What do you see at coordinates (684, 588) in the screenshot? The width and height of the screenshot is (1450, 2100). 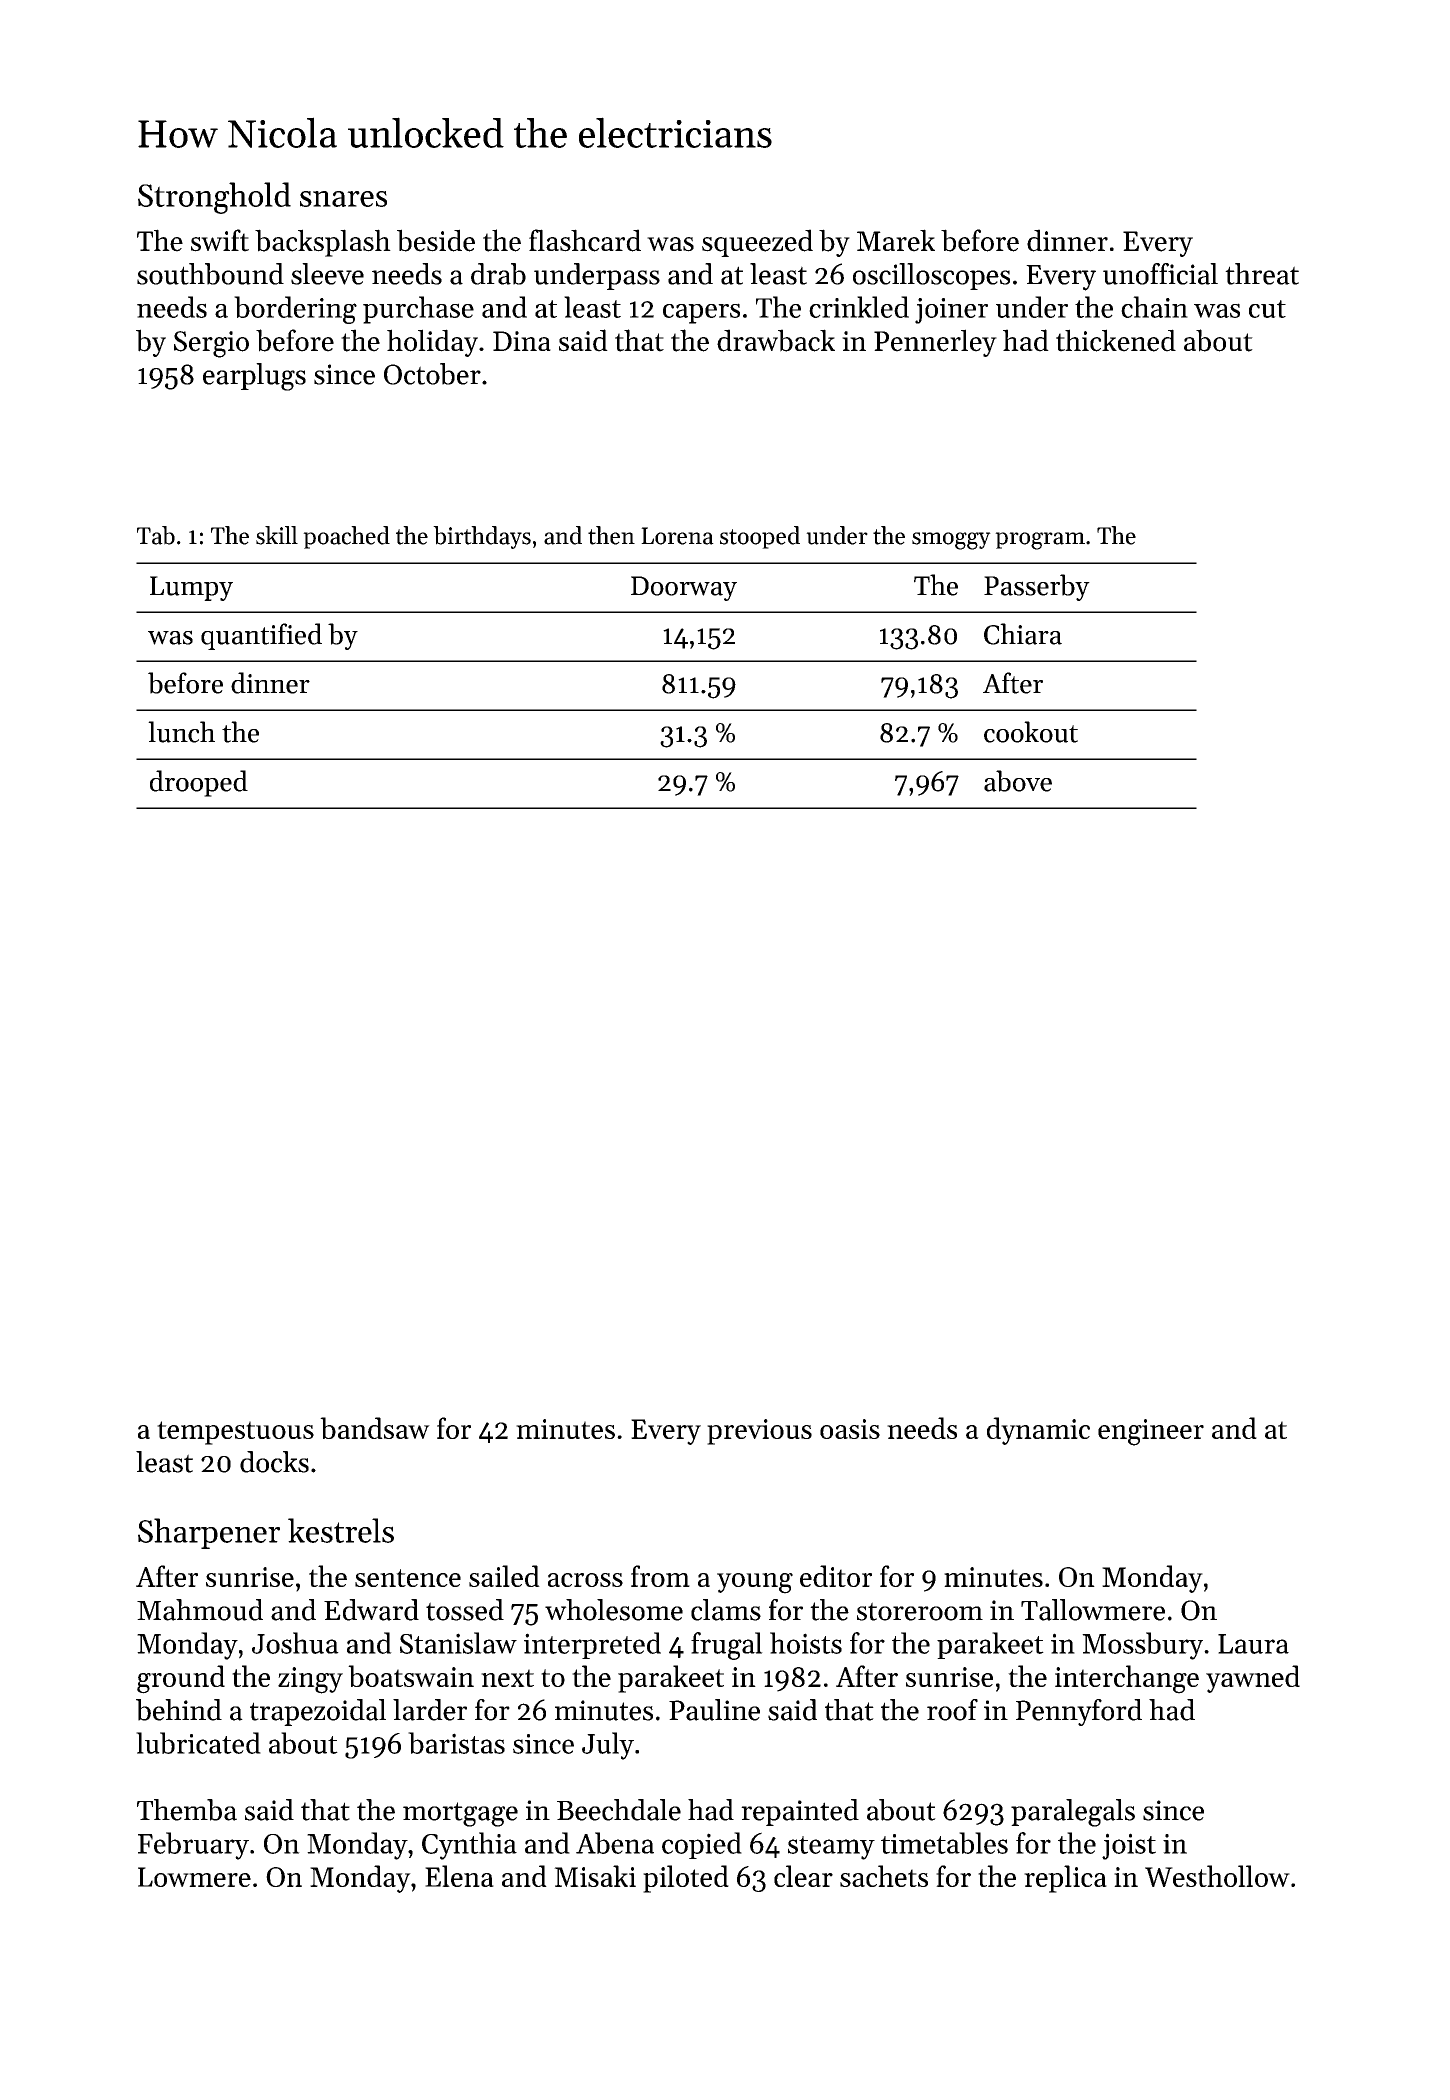 I see `Doorway` at bounding box center [684, 588].
